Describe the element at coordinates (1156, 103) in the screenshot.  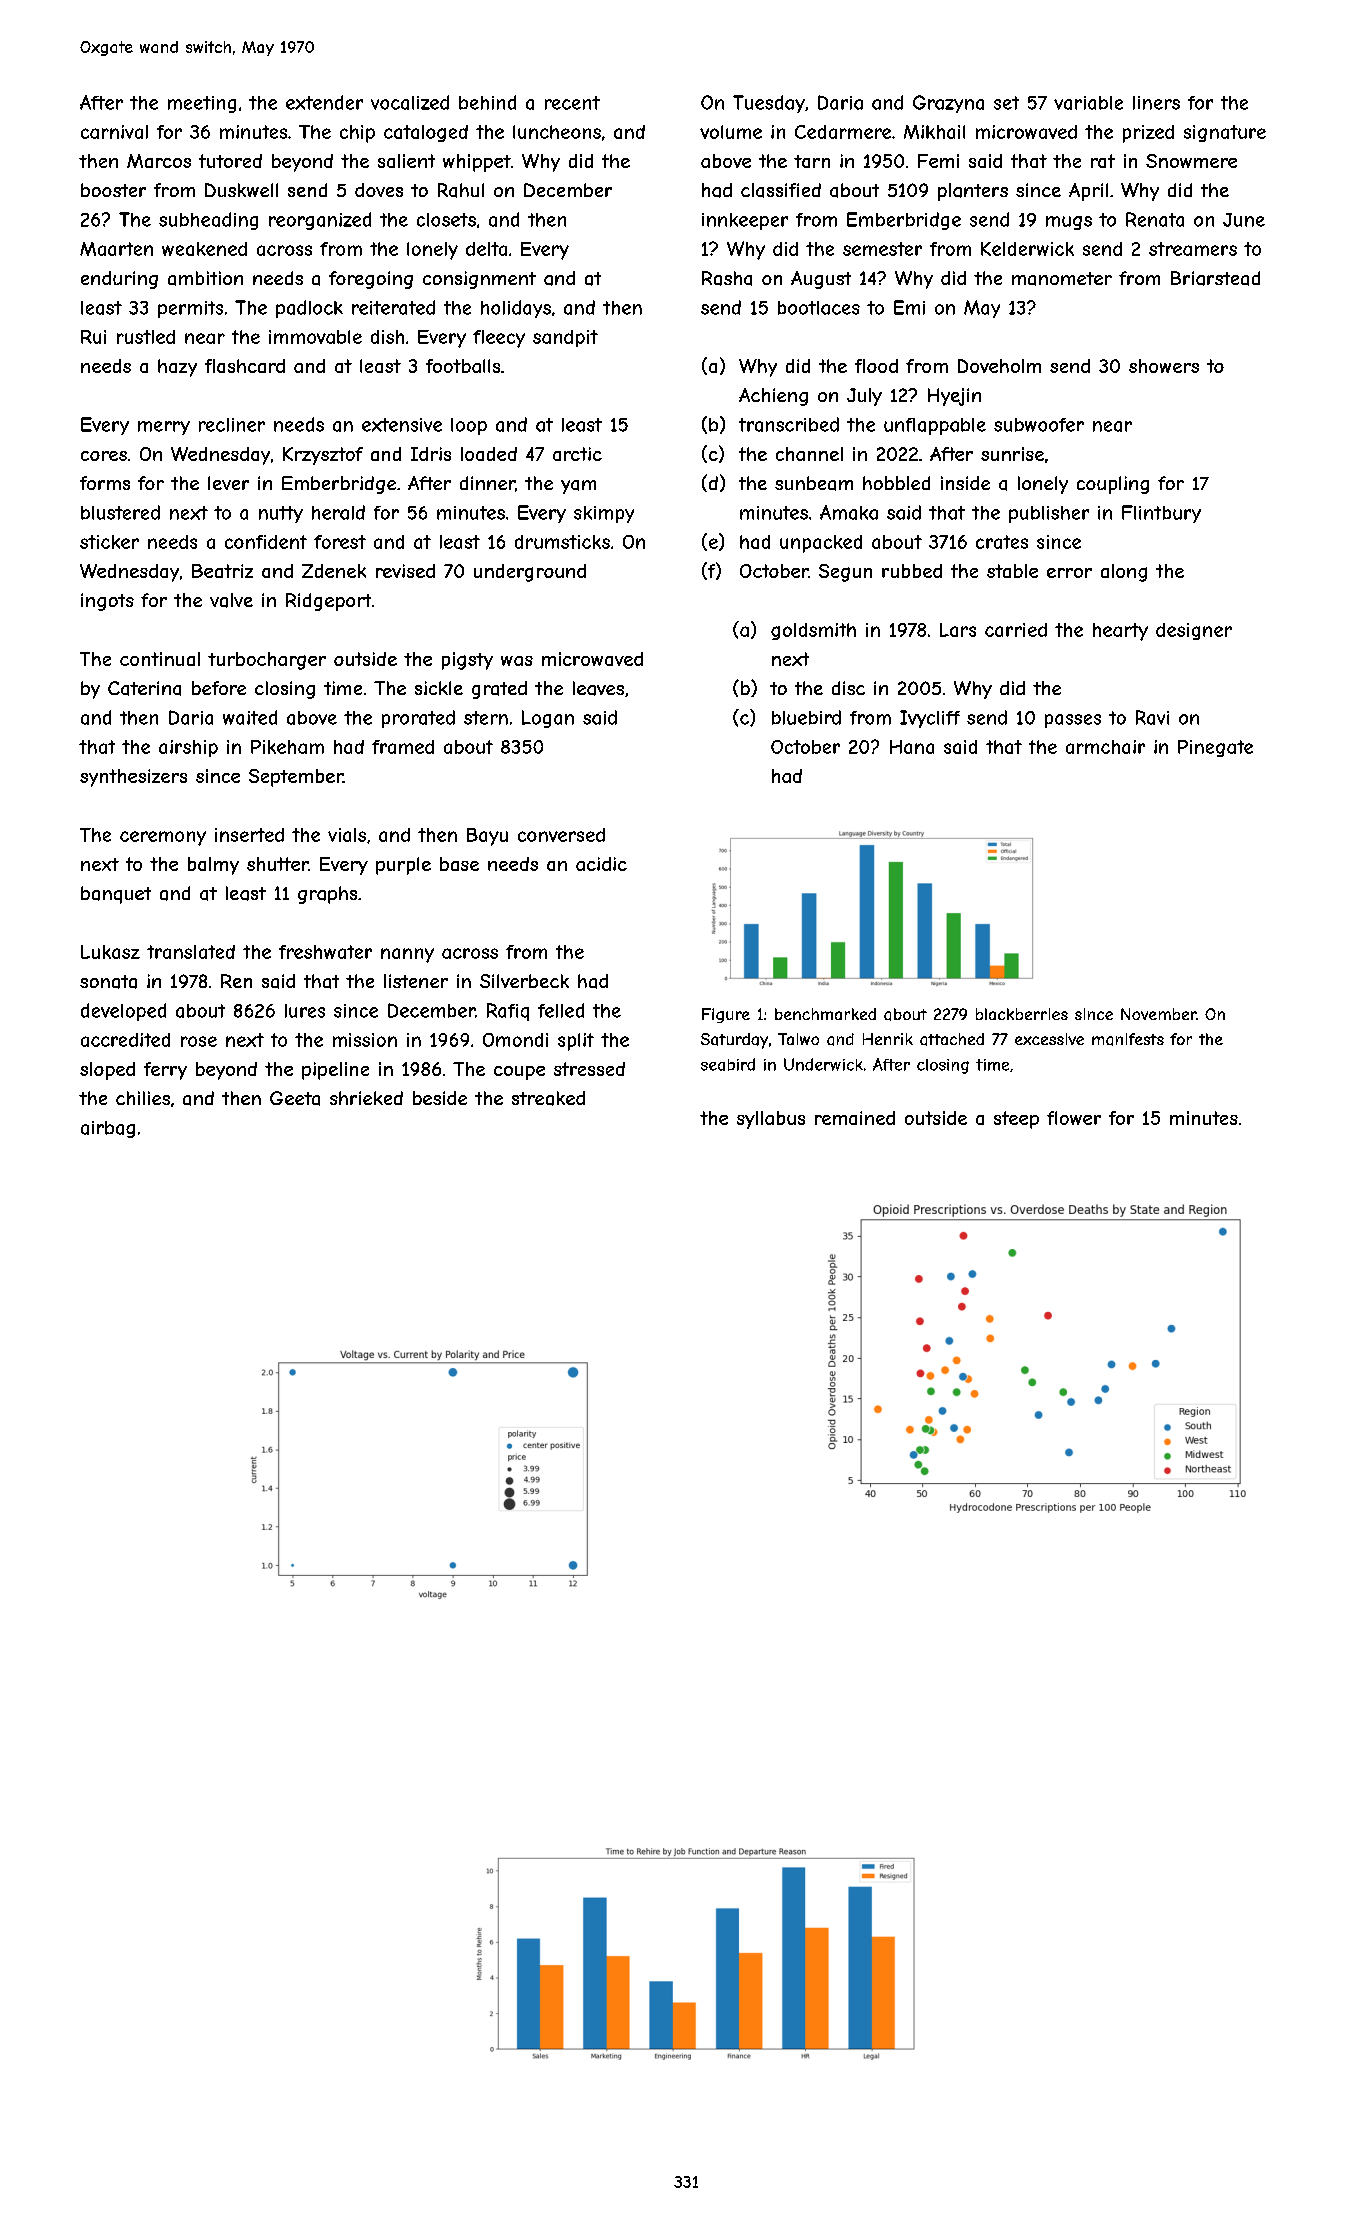
I see `liners` at that location.
